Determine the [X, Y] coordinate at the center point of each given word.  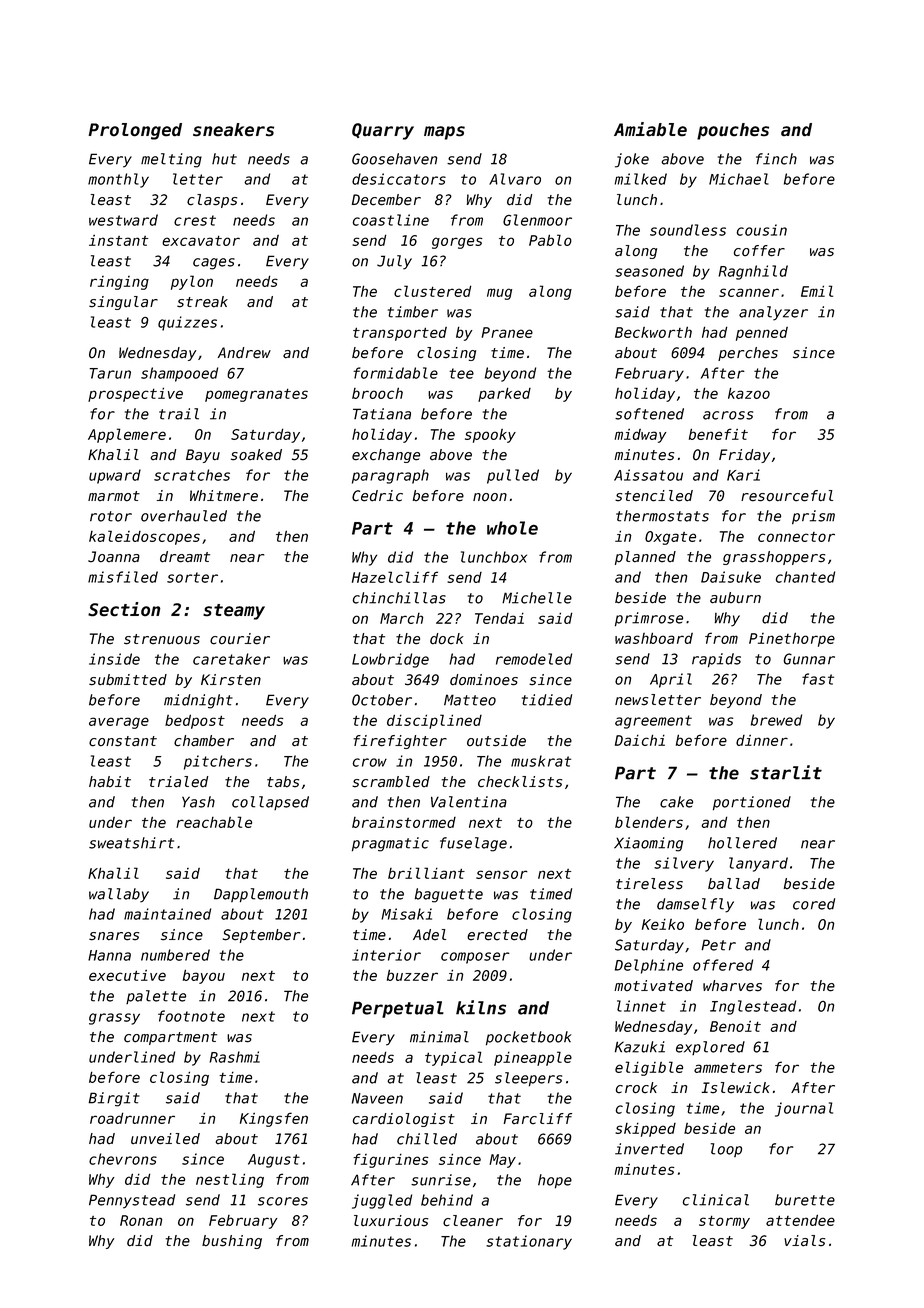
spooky [490, 436]
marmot [114, 496]
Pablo [550, 240]
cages [214, 264]
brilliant [426, 873]
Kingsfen [274, 1119]
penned [762, 334]
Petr [718, 945]
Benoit [735, 1026]
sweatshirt [131, 843]
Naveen [377, 1098]
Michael [739, 179]
